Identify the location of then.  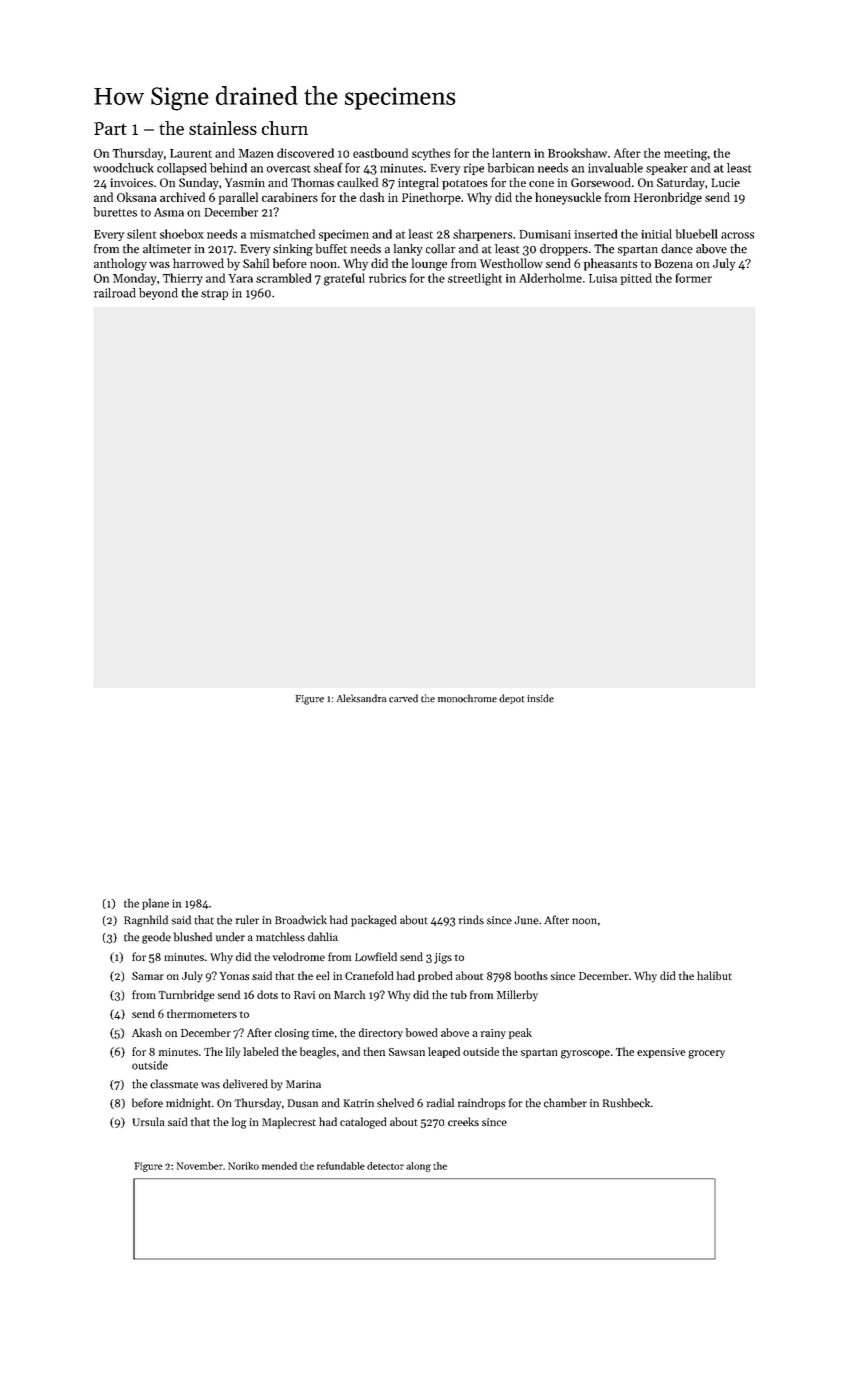
(374, 1051).
